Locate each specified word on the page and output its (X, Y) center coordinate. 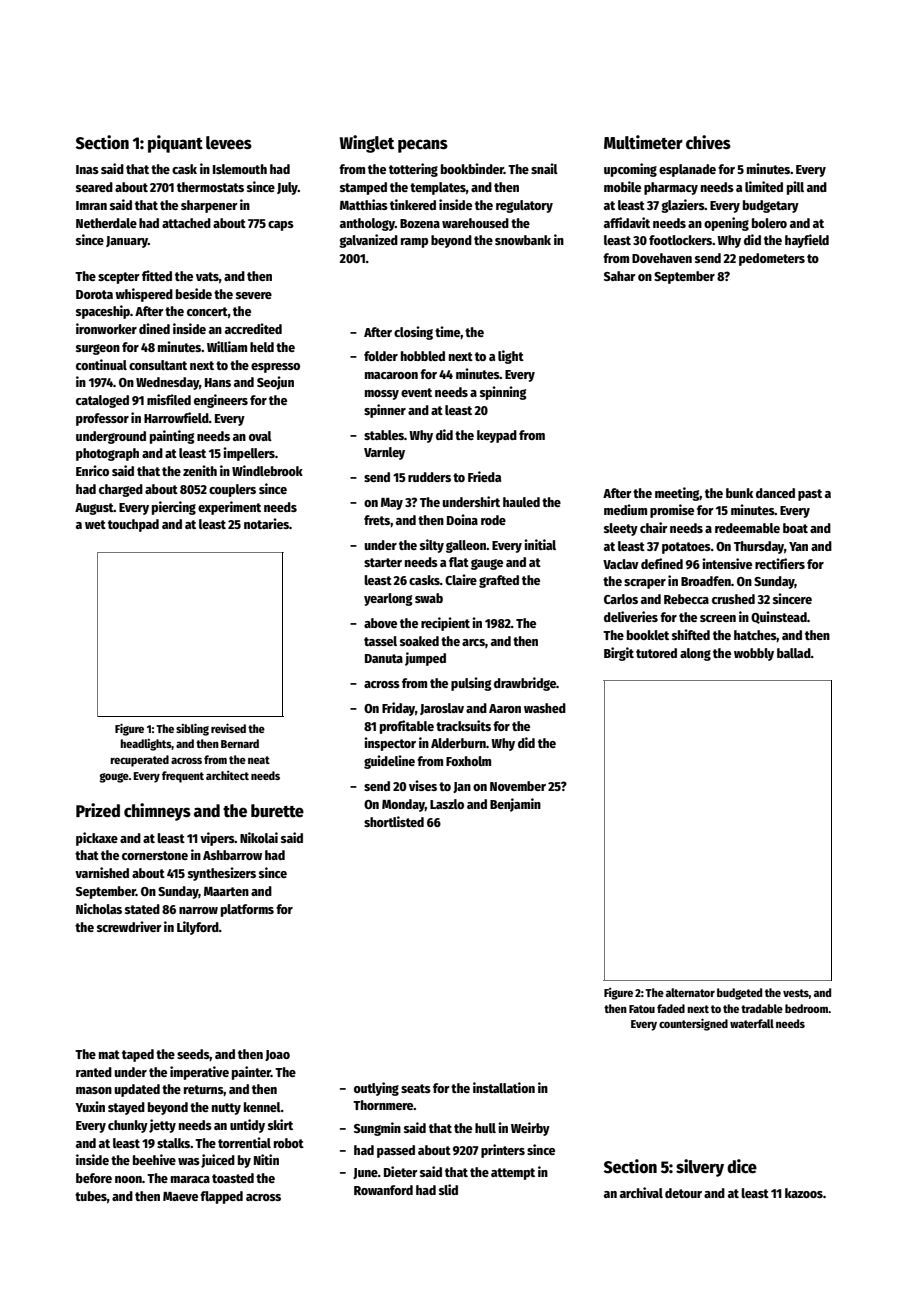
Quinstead (779, 617)
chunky (128, 1126)
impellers (249, 454)
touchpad (133, 525)
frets (377, 520)
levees (229, 143)
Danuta (384, 658)
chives (708, 142)
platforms (247, 910)
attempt (513, 1174)
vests (796, 993)
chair (654, 527)
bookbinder (472, 168)
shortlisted (394, 821)
